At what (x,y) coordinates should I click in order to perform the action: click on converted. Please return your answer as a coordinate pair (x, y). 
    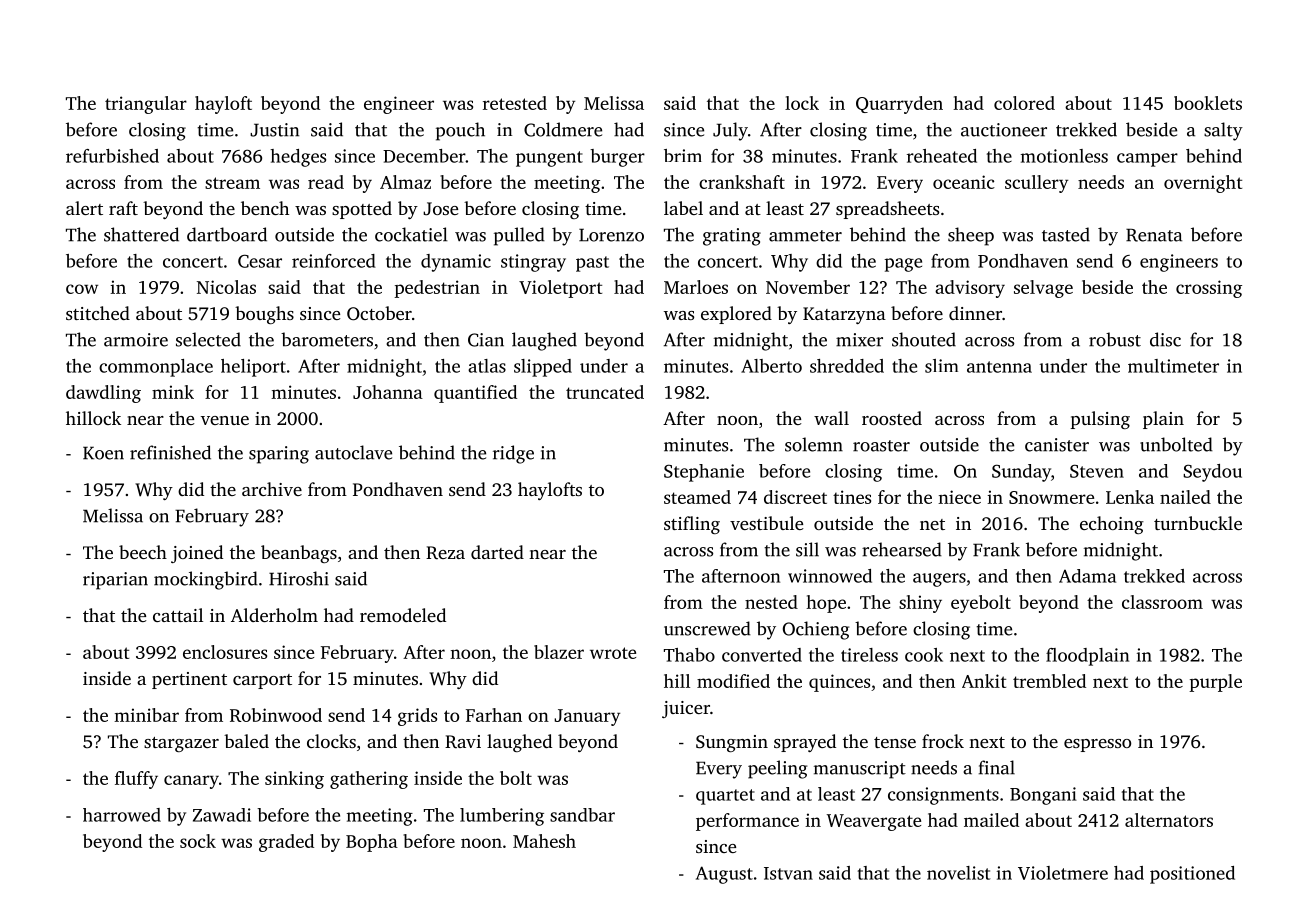
    Looking at the image, I should click on (762, 655).
